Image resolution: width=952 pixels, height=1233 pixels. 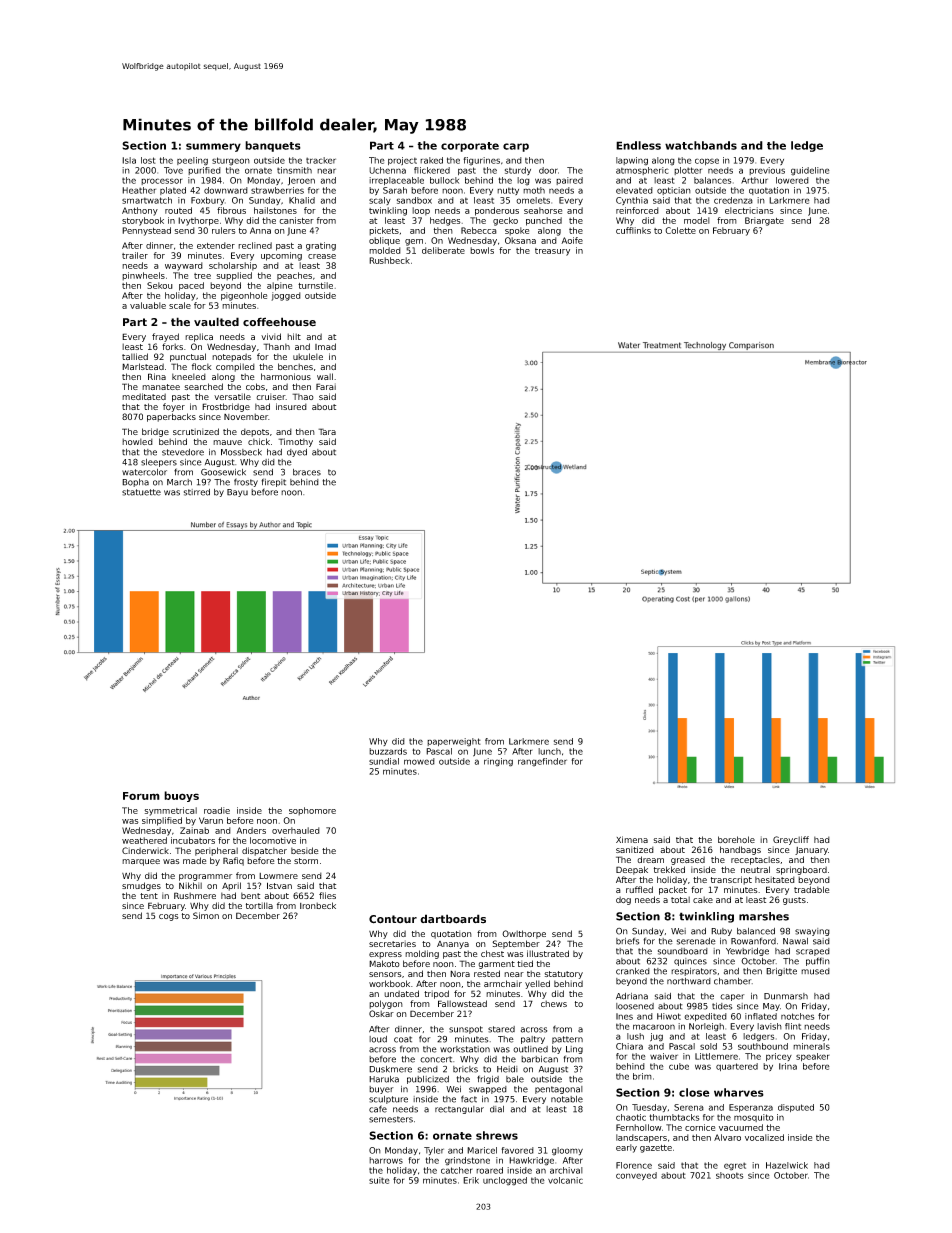 I want to click on armchair, so click(x=503, y=983).
